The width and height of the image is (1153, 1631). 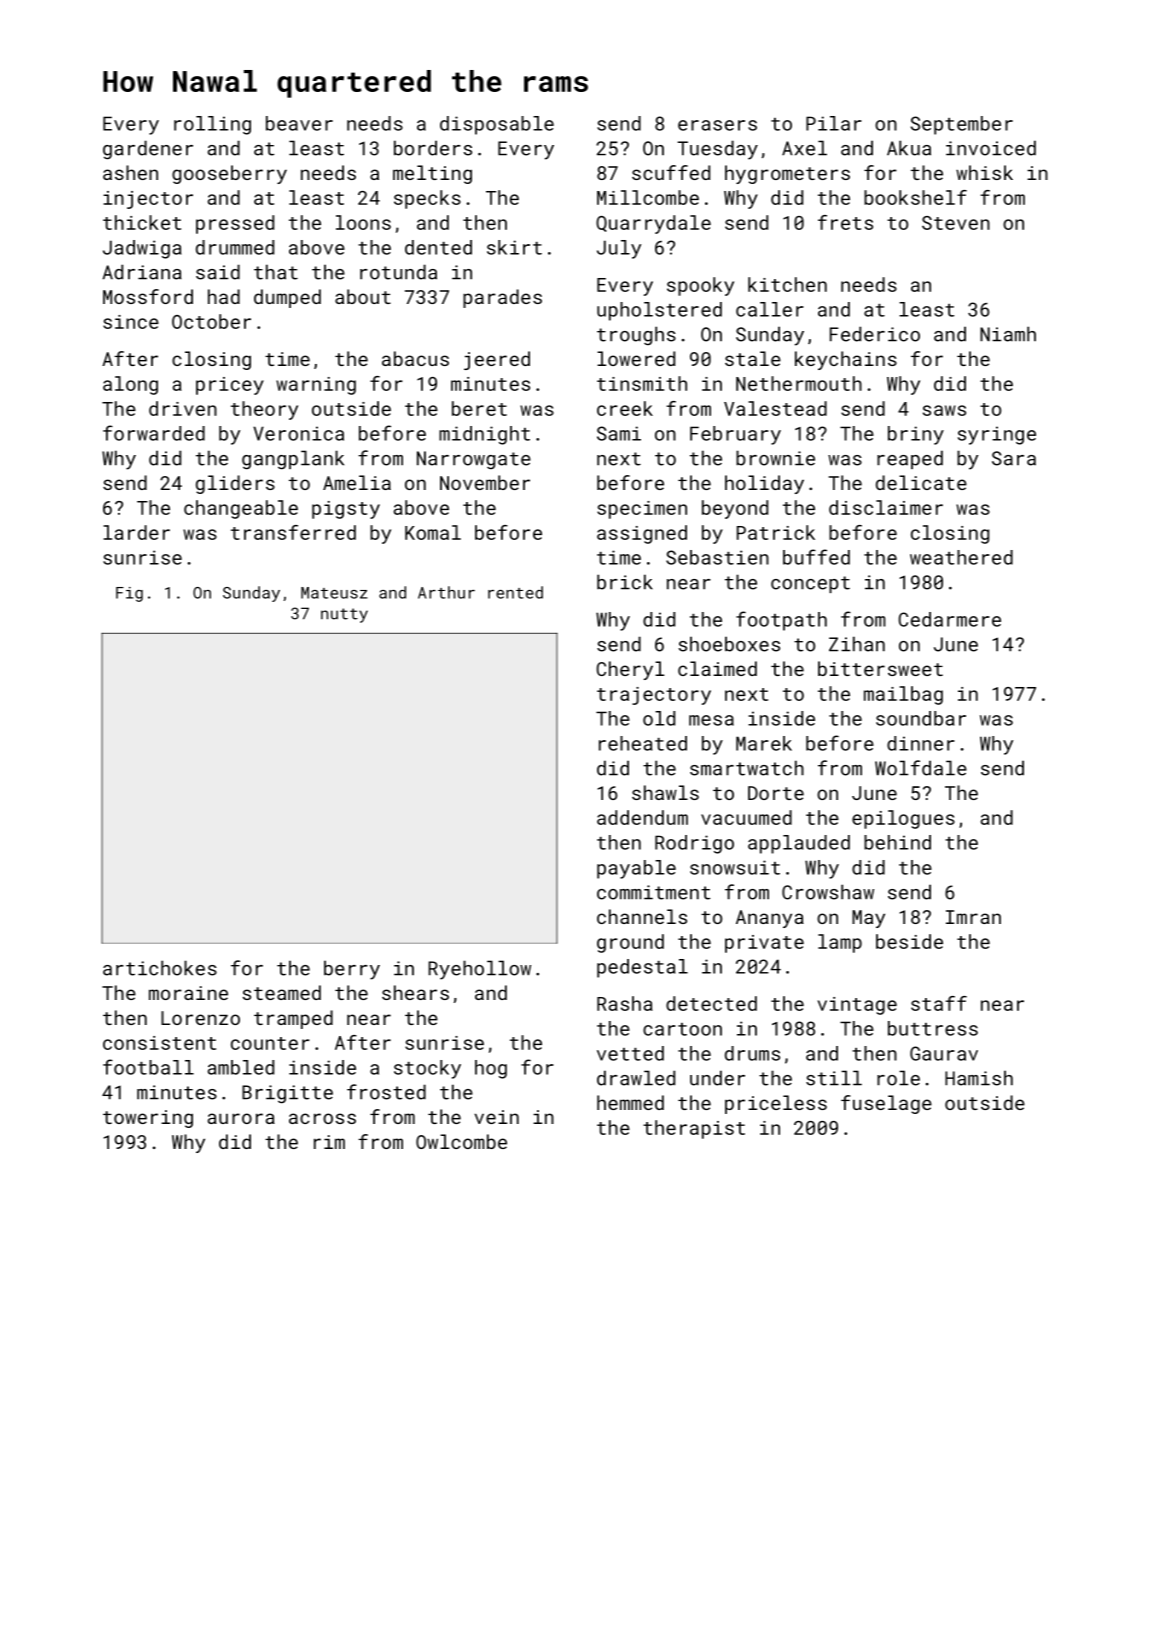 What do you see at coordinates (886, 1104) in the image?
I see `fuselage` at bounding box center [886, 1104].
